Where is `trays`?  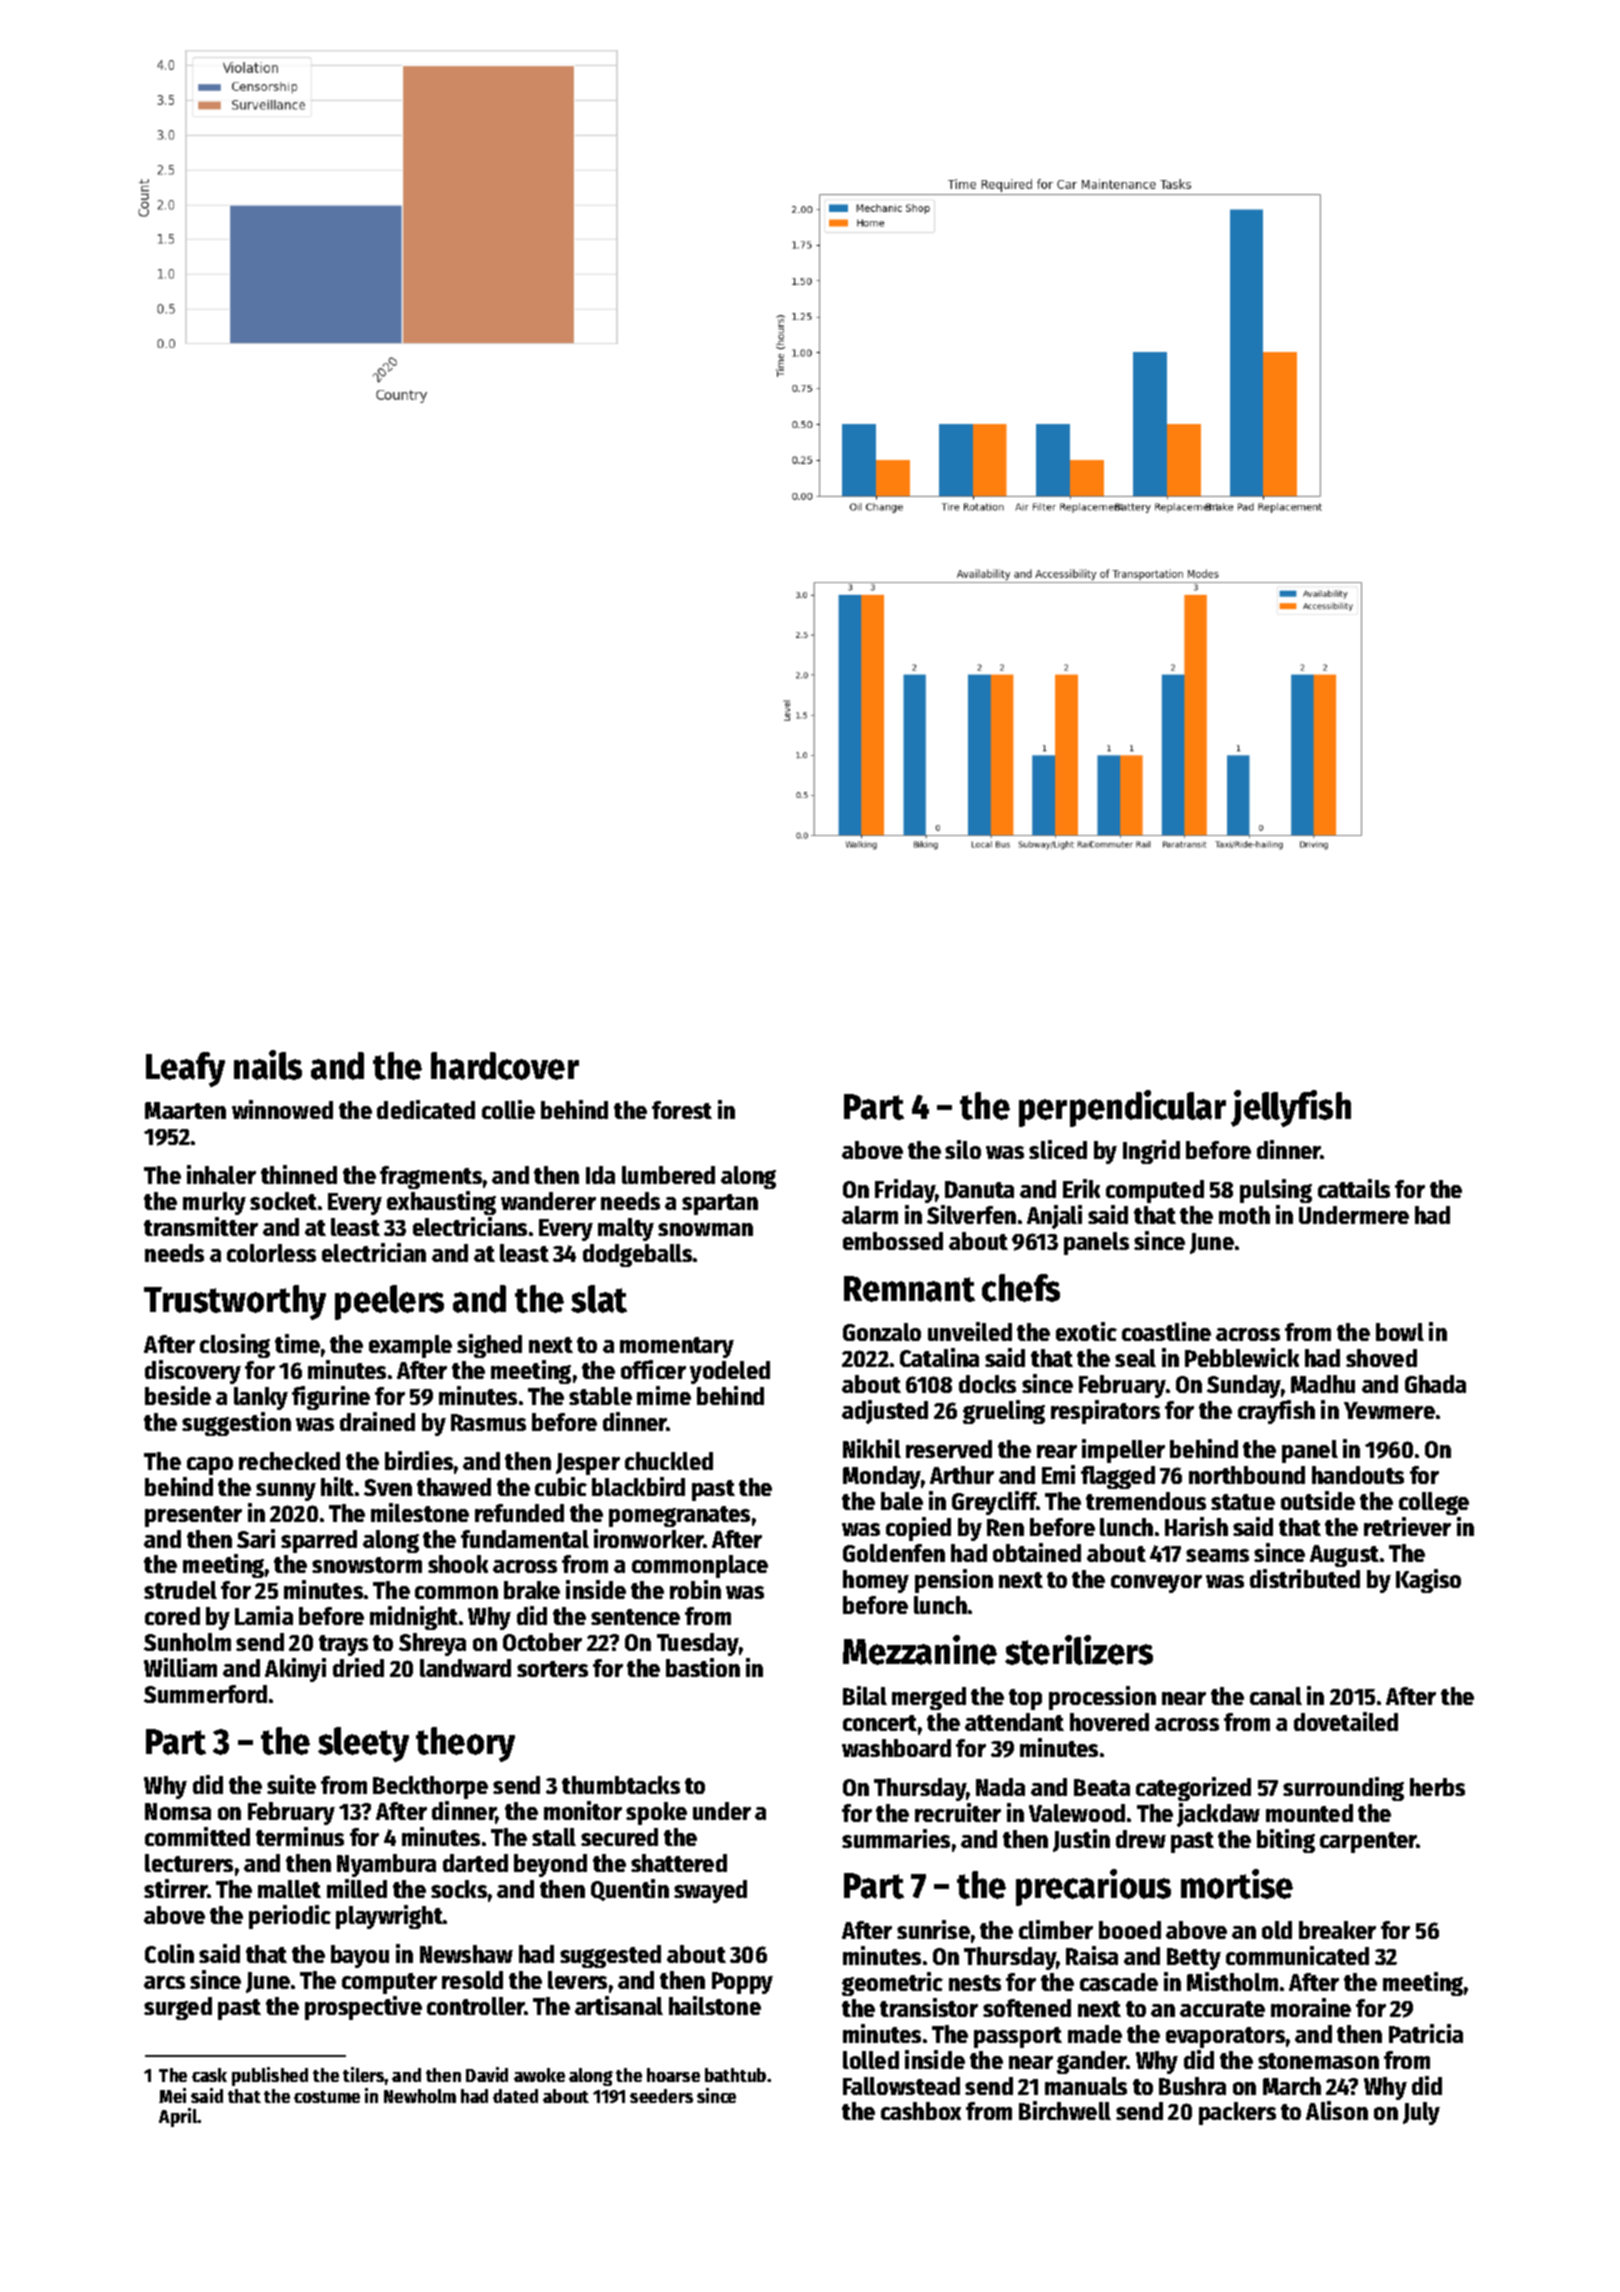
trays is located at coordinates (343, 1645).
